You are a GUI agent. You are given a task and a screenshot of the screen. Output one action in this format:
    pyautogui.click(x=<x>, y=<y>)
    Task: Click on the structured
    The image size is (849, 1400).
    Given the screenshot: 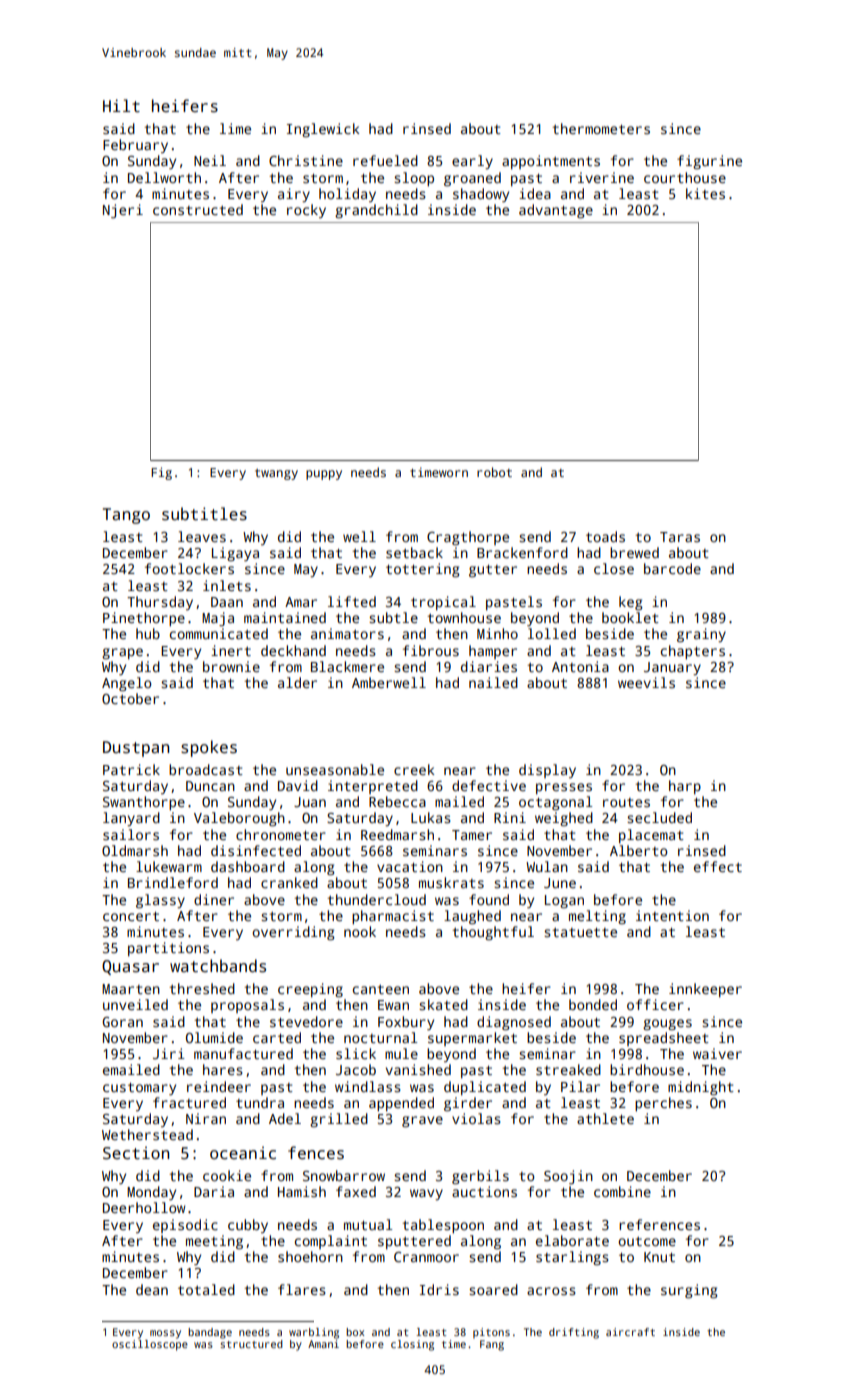 What is the action you would take?
    pyautogui.click(x=251, y=1344)
